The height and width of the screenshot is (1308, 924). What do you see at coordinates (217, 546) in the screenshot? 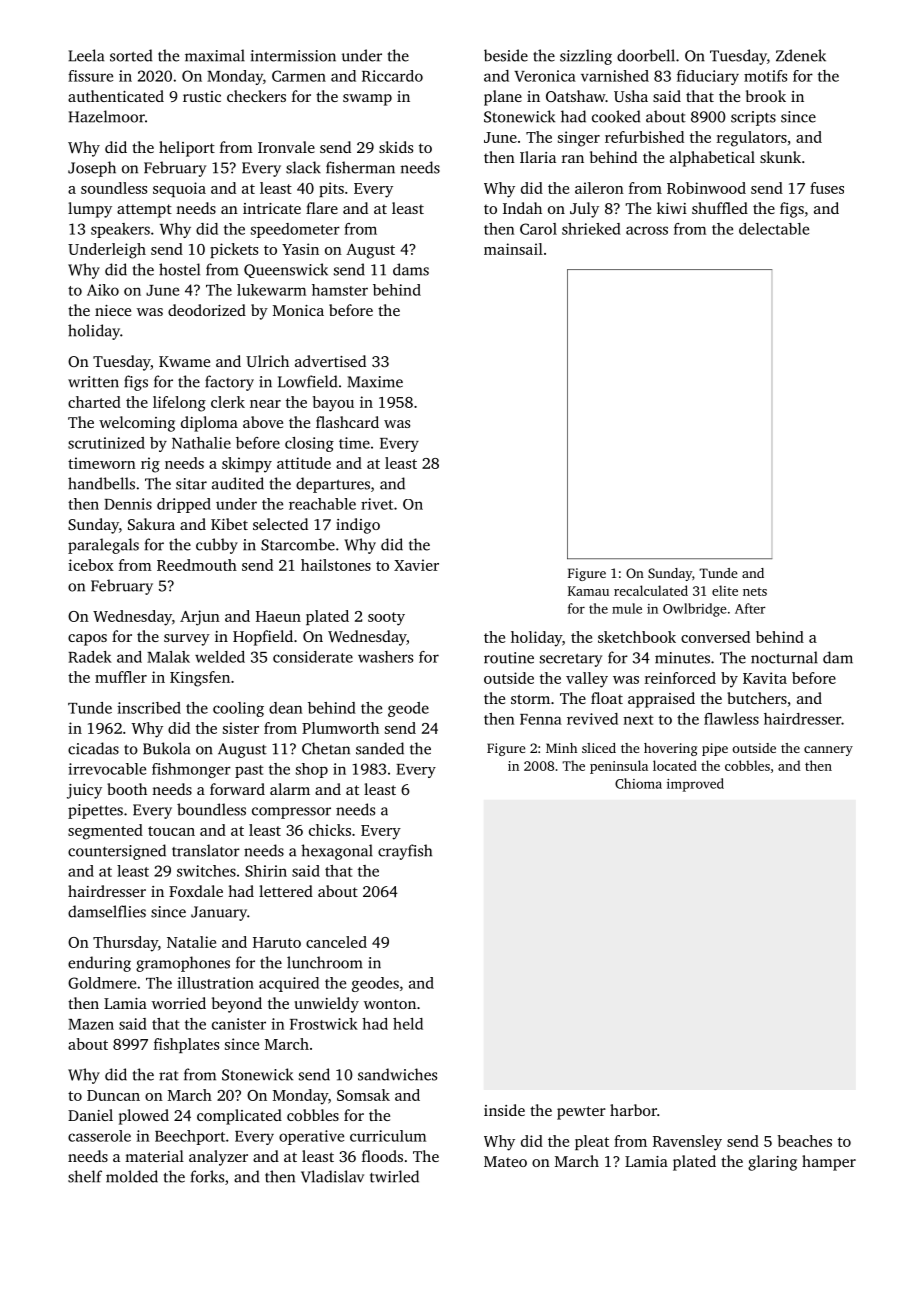
I see `cubby` at bounding box center [217, 546].
